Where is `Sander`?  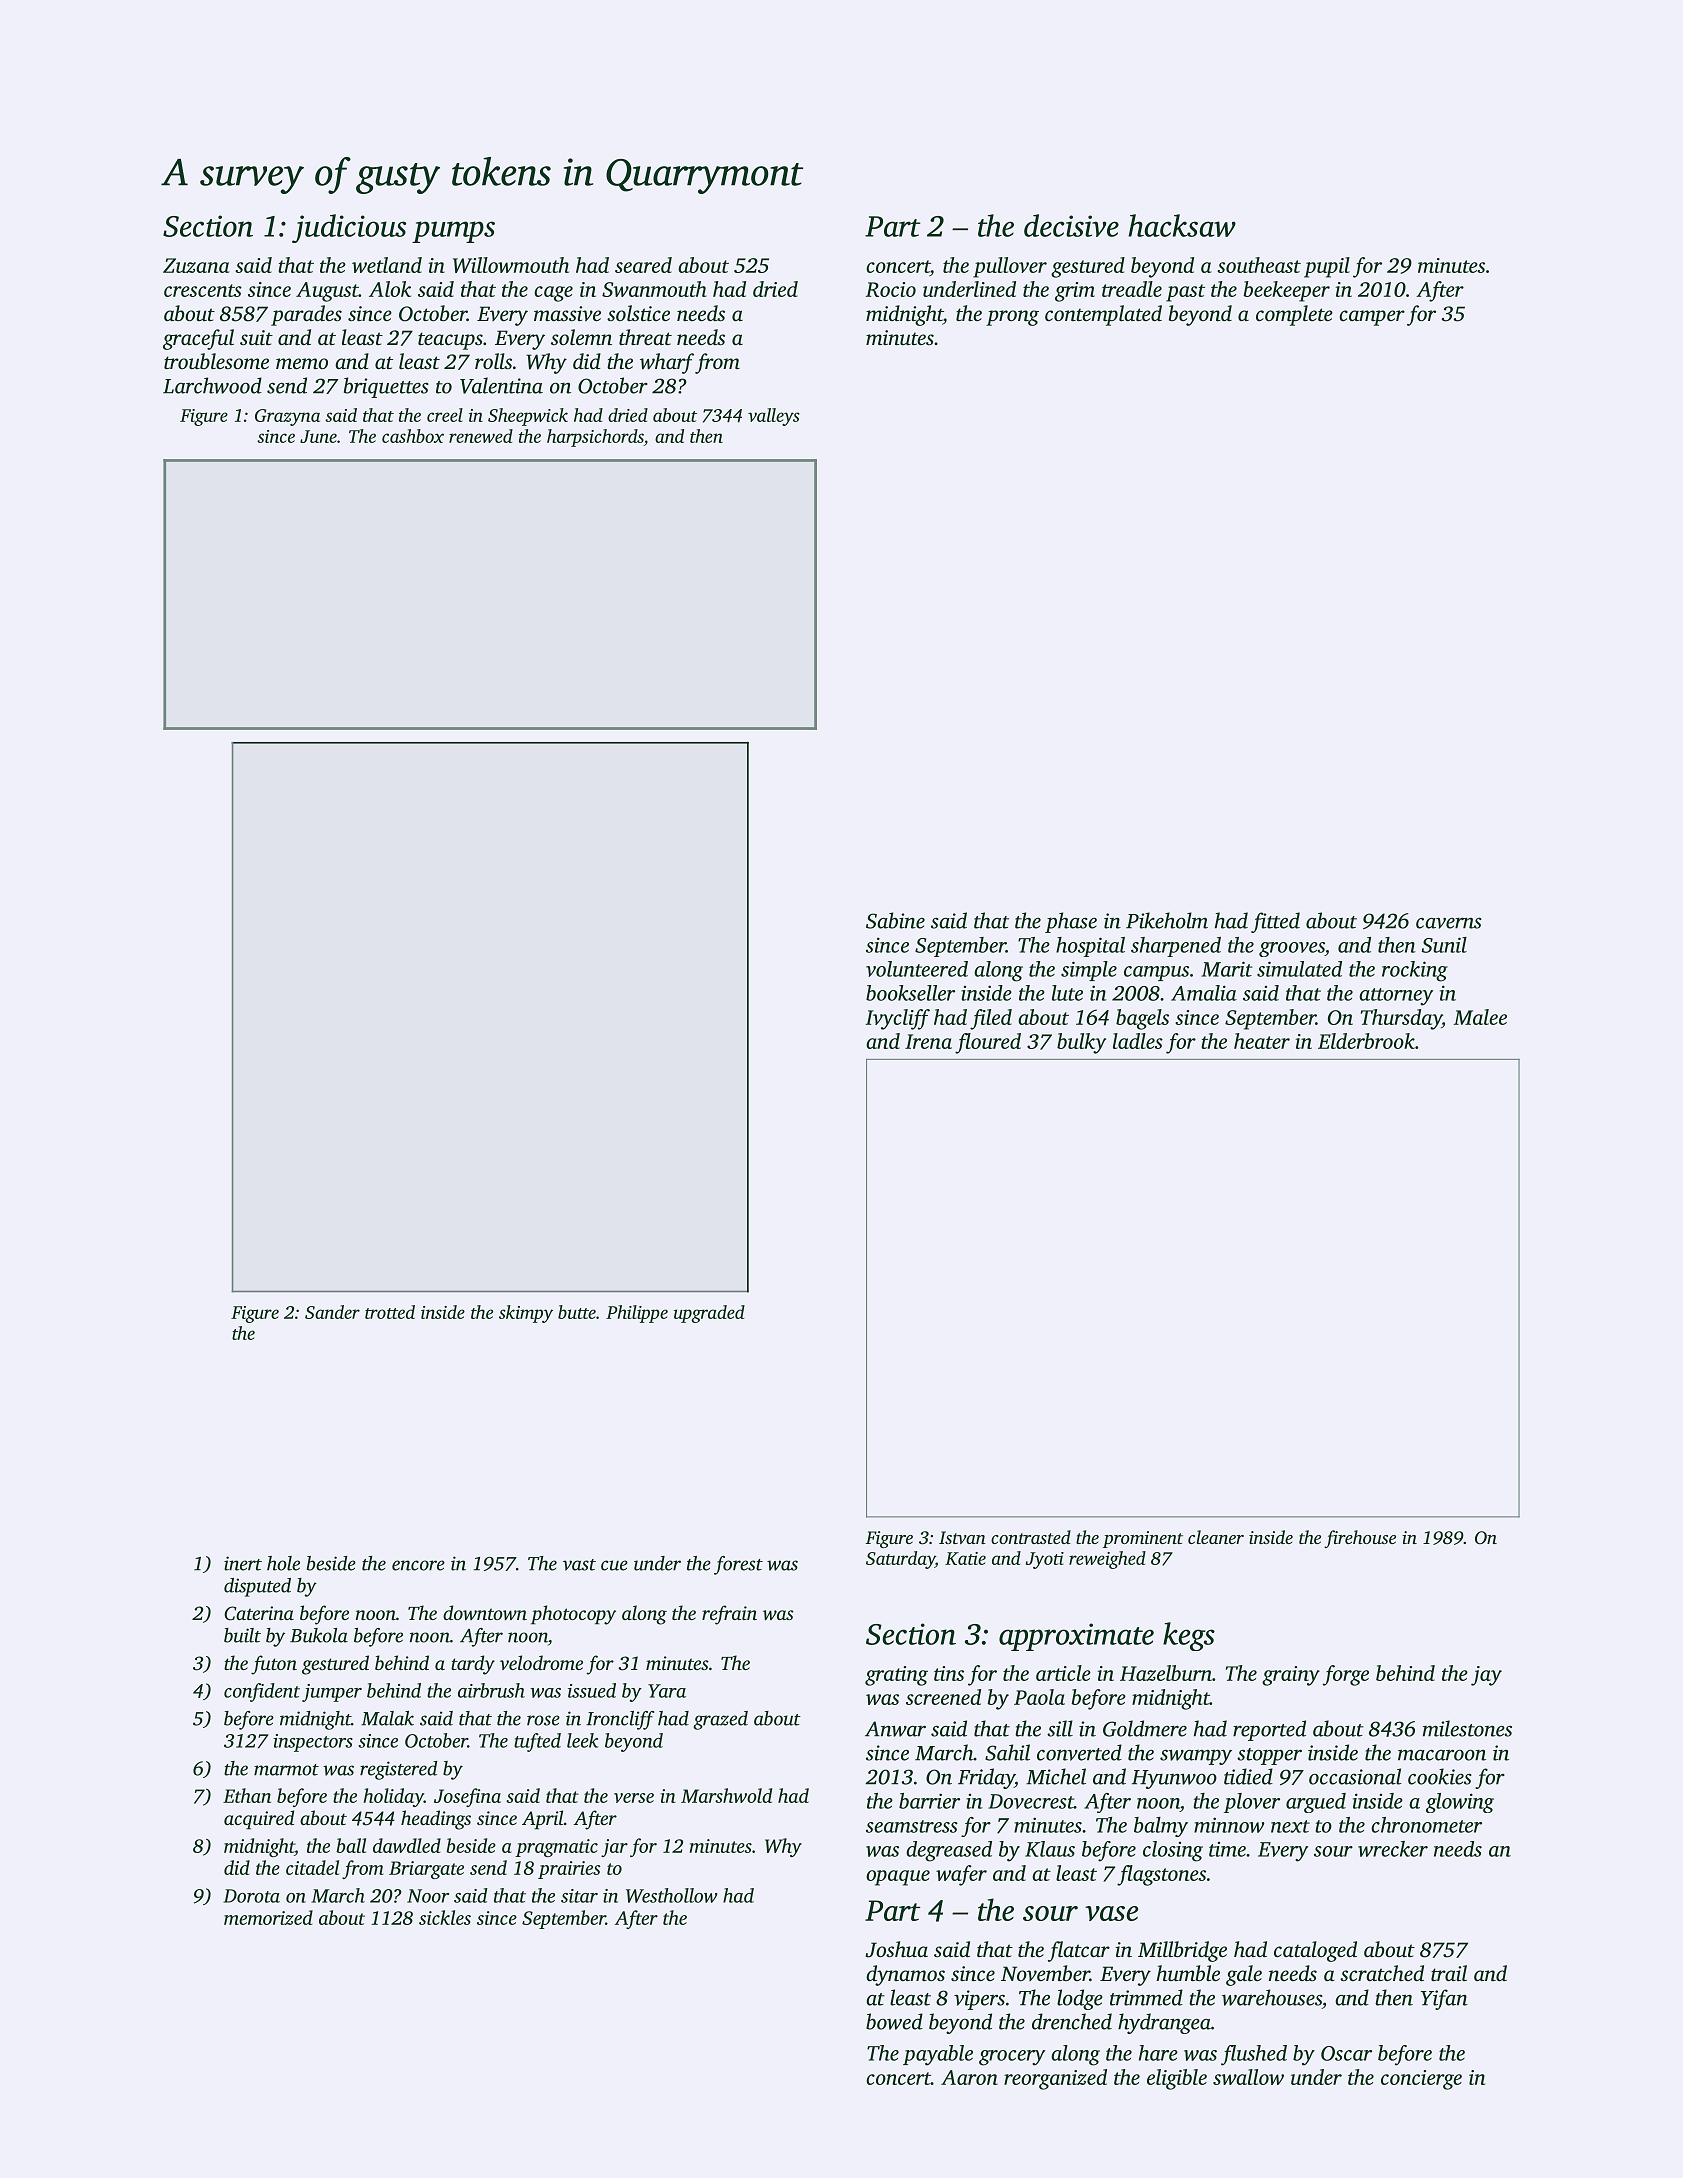
Sander is located at coordinates (332, 1312).
